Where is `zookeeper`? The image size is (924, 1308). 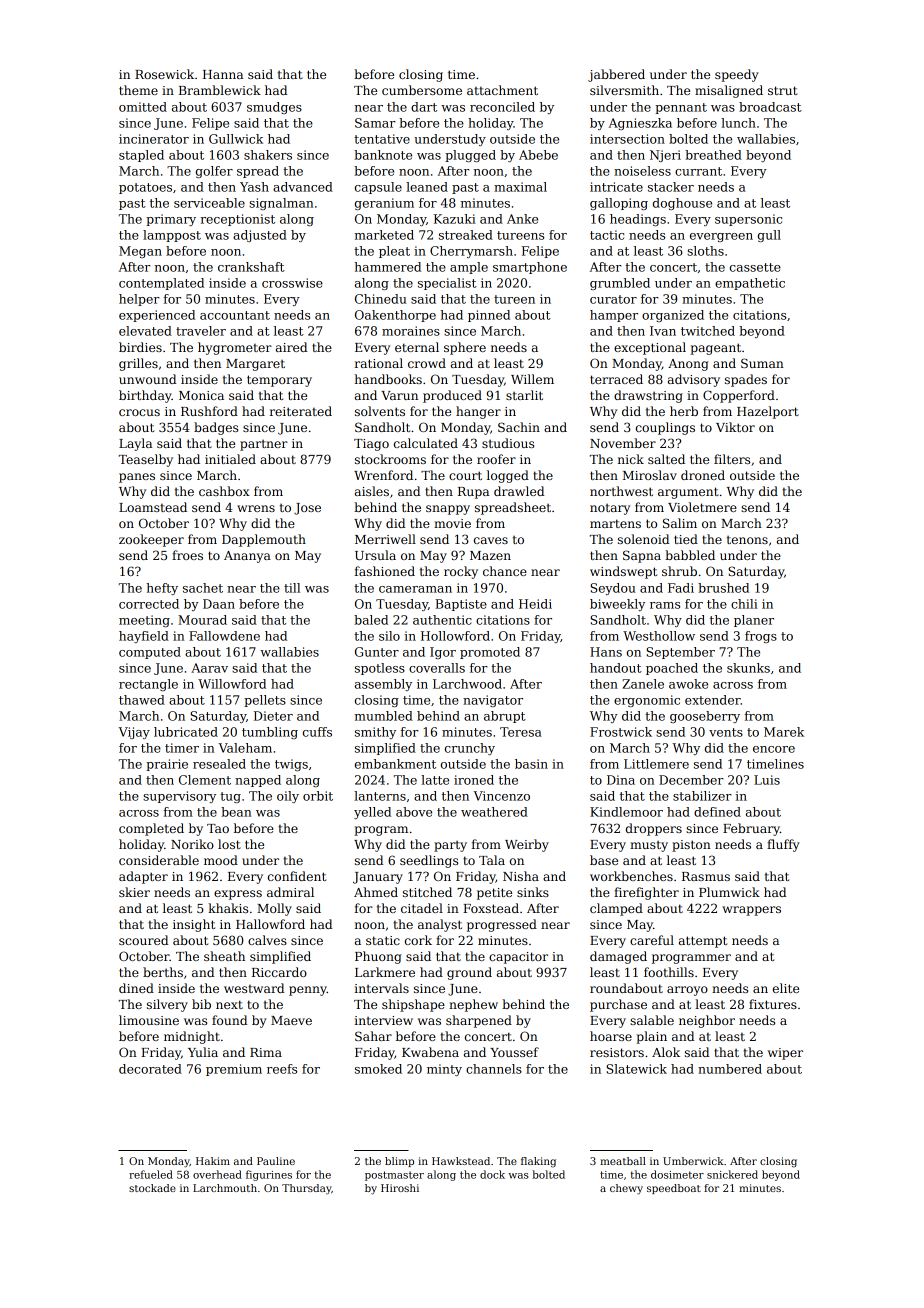
zookeeper is located at coordinates (151, 540).
